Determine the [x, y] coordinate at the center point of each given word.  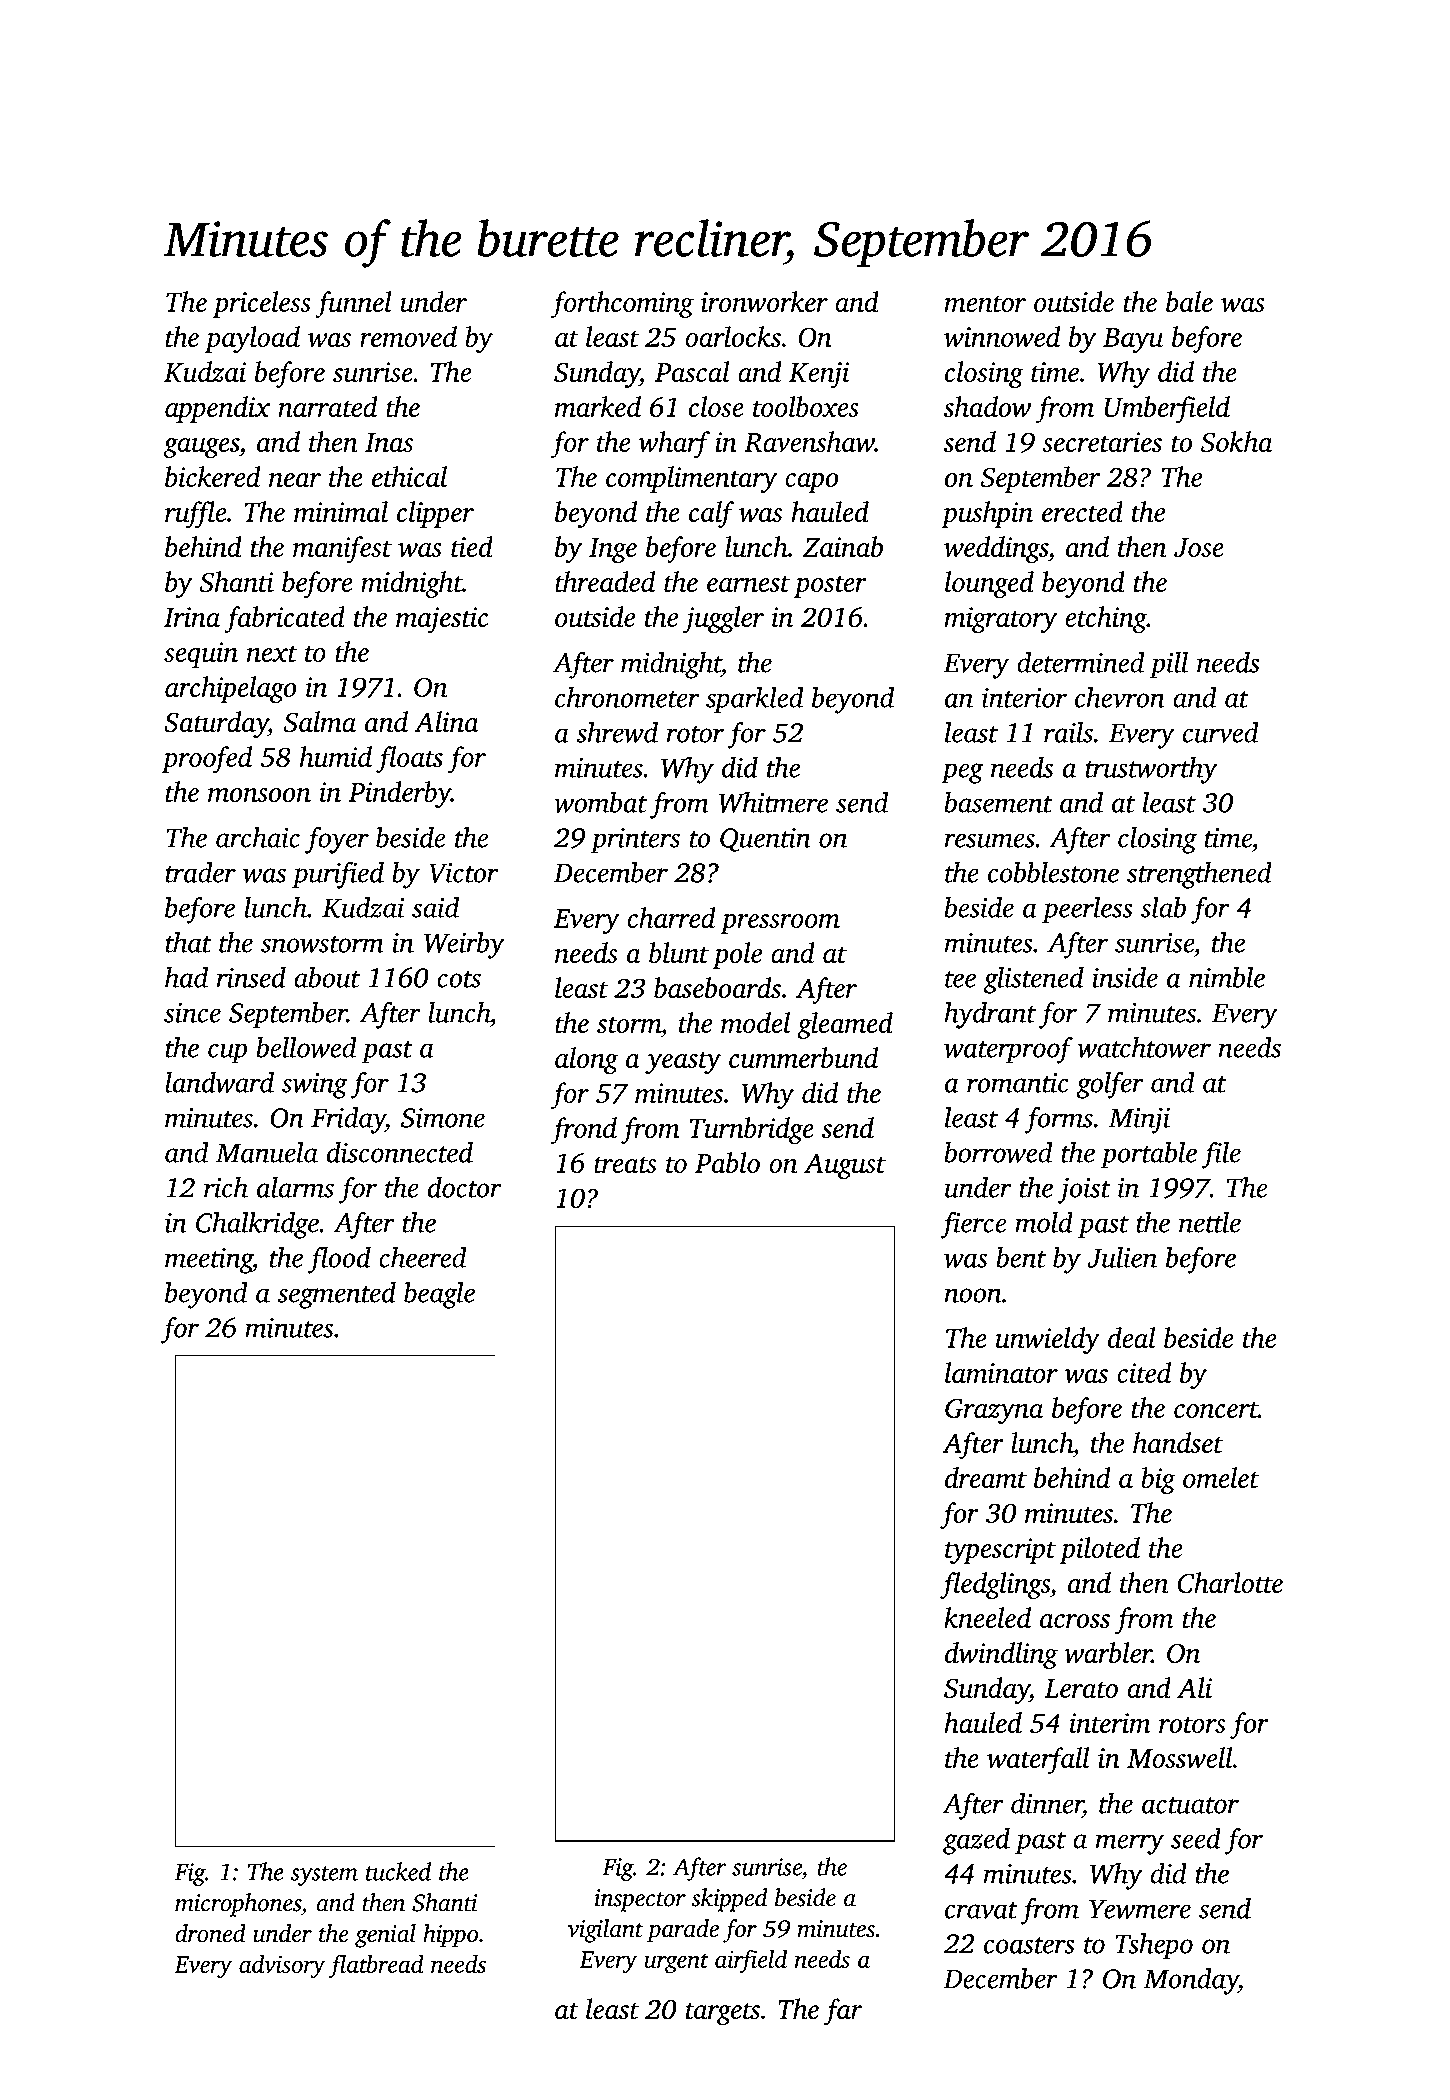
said [435, 907]
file [1221, 1155]
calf [711, 514]
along [587, 1060]
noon [973, 1295]
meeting [209, 1261]
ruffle [196, 514]
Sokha [1237, 441]
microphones [238, 1905]
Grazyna [994, 1411]
